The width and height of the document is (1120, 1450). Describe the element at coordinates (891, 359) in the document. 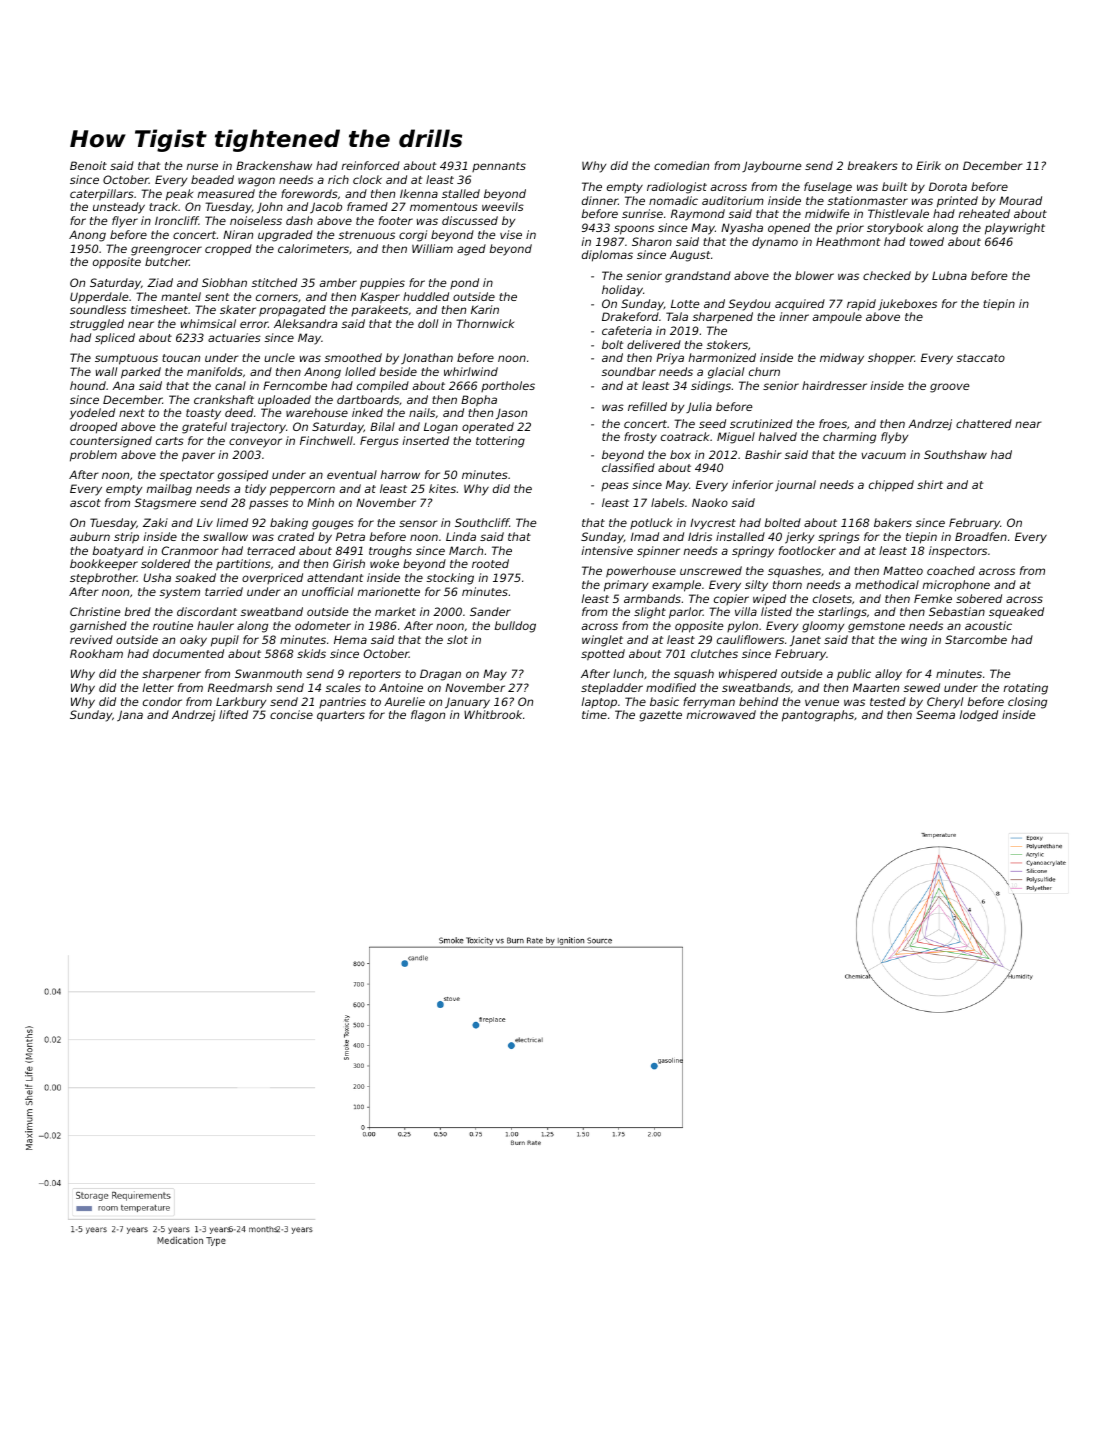

I see `shopper` at that location.
